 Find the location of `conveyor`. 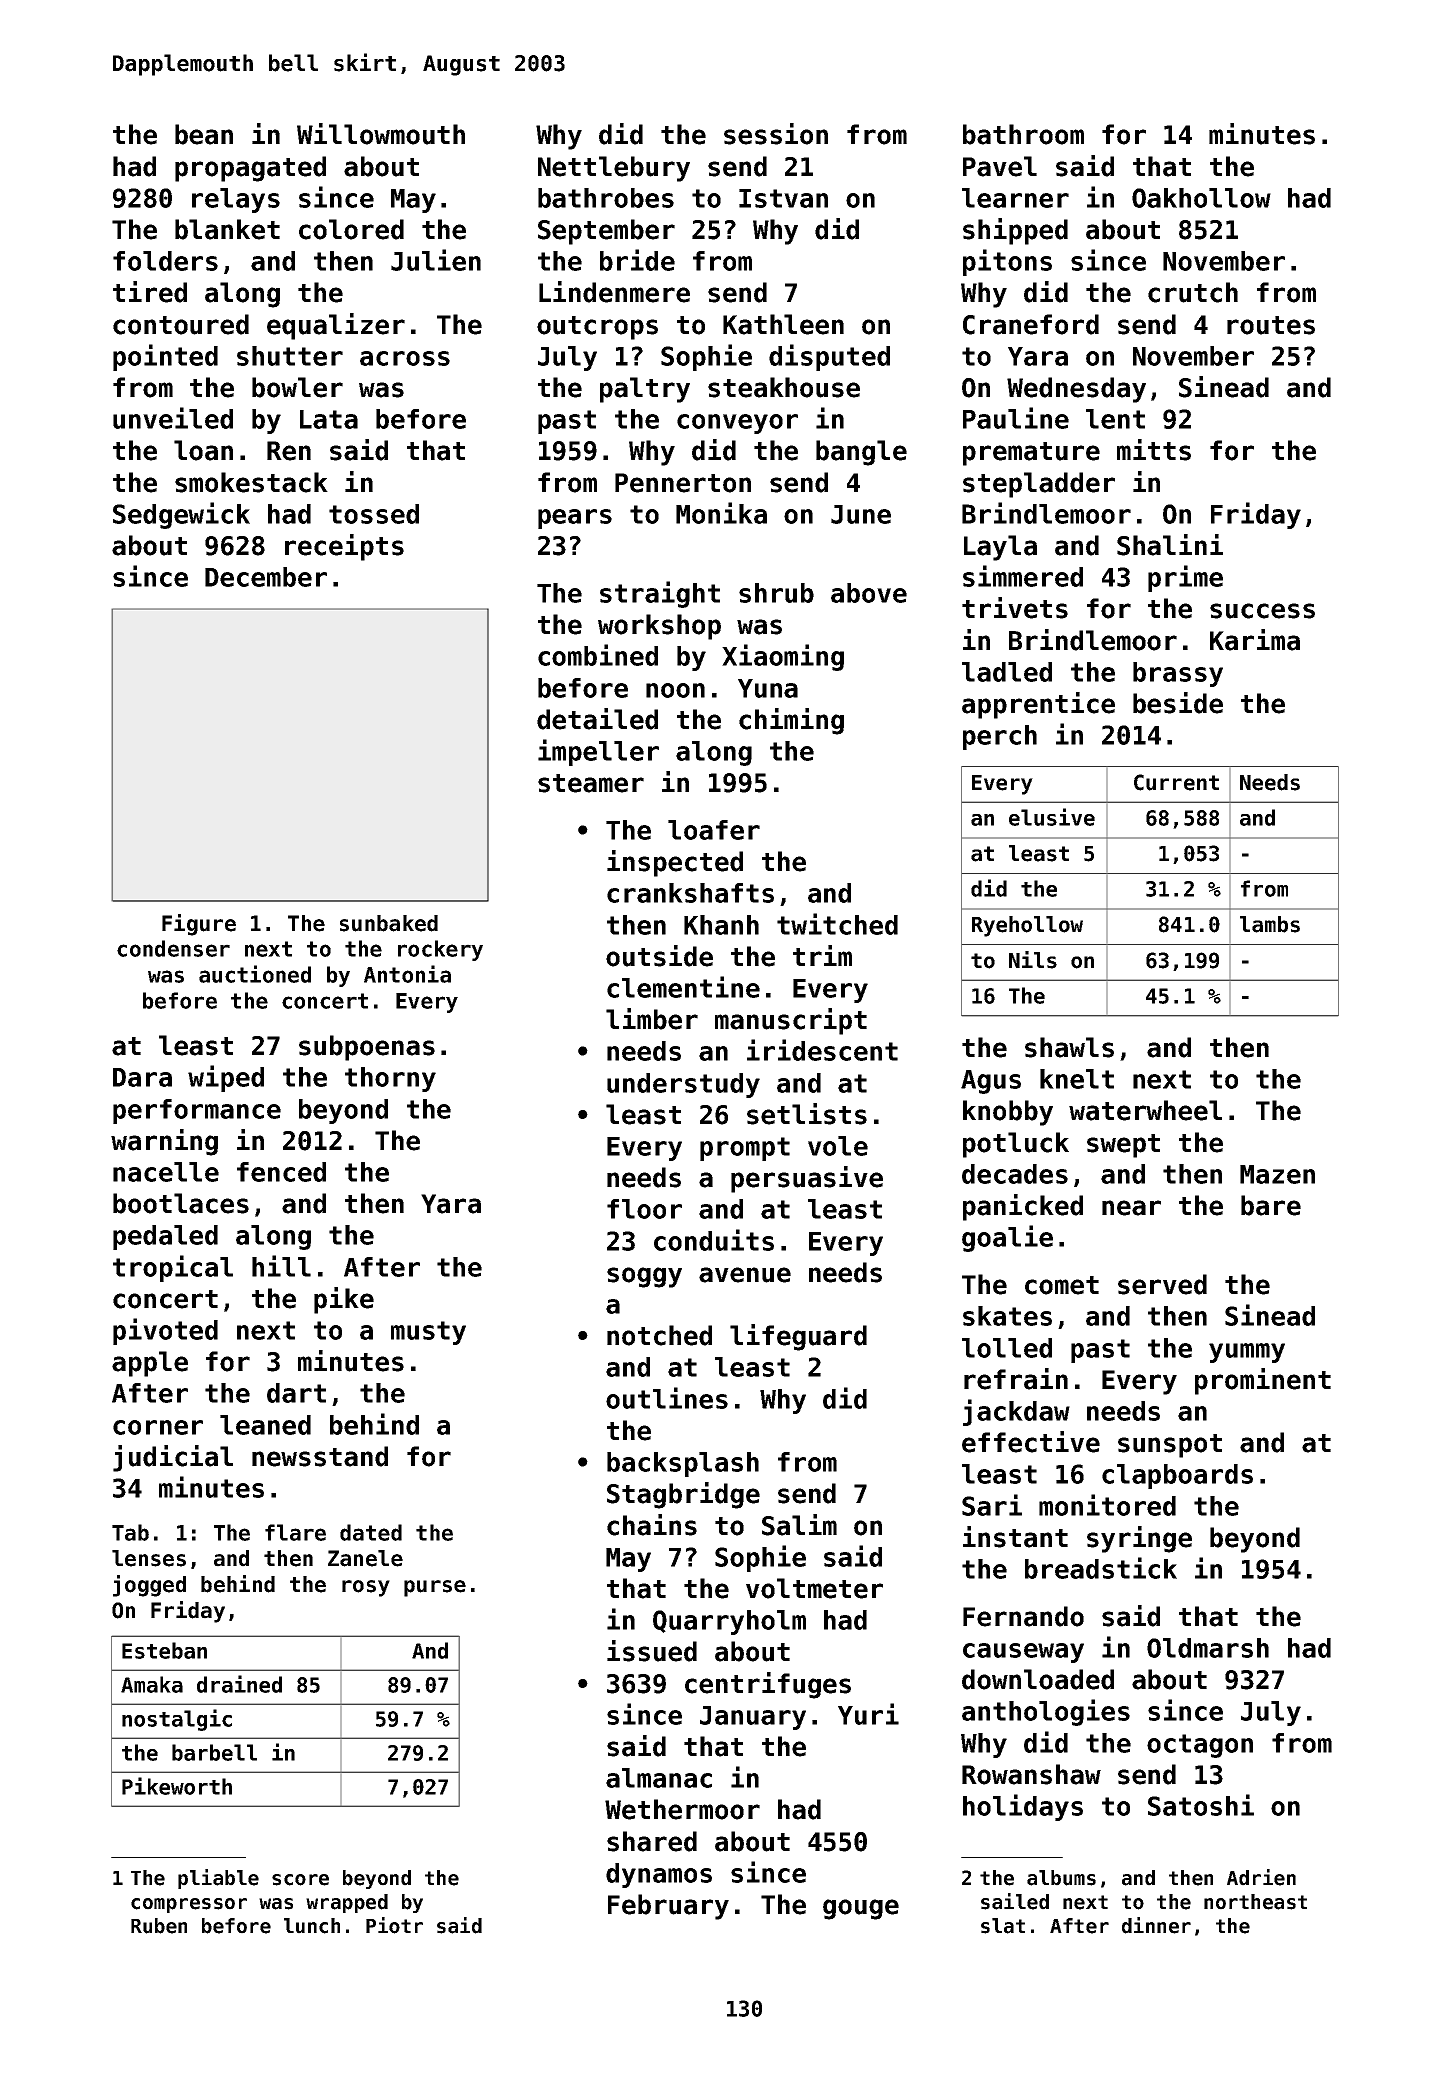

conveyor is located at coordinates (737, 424).
